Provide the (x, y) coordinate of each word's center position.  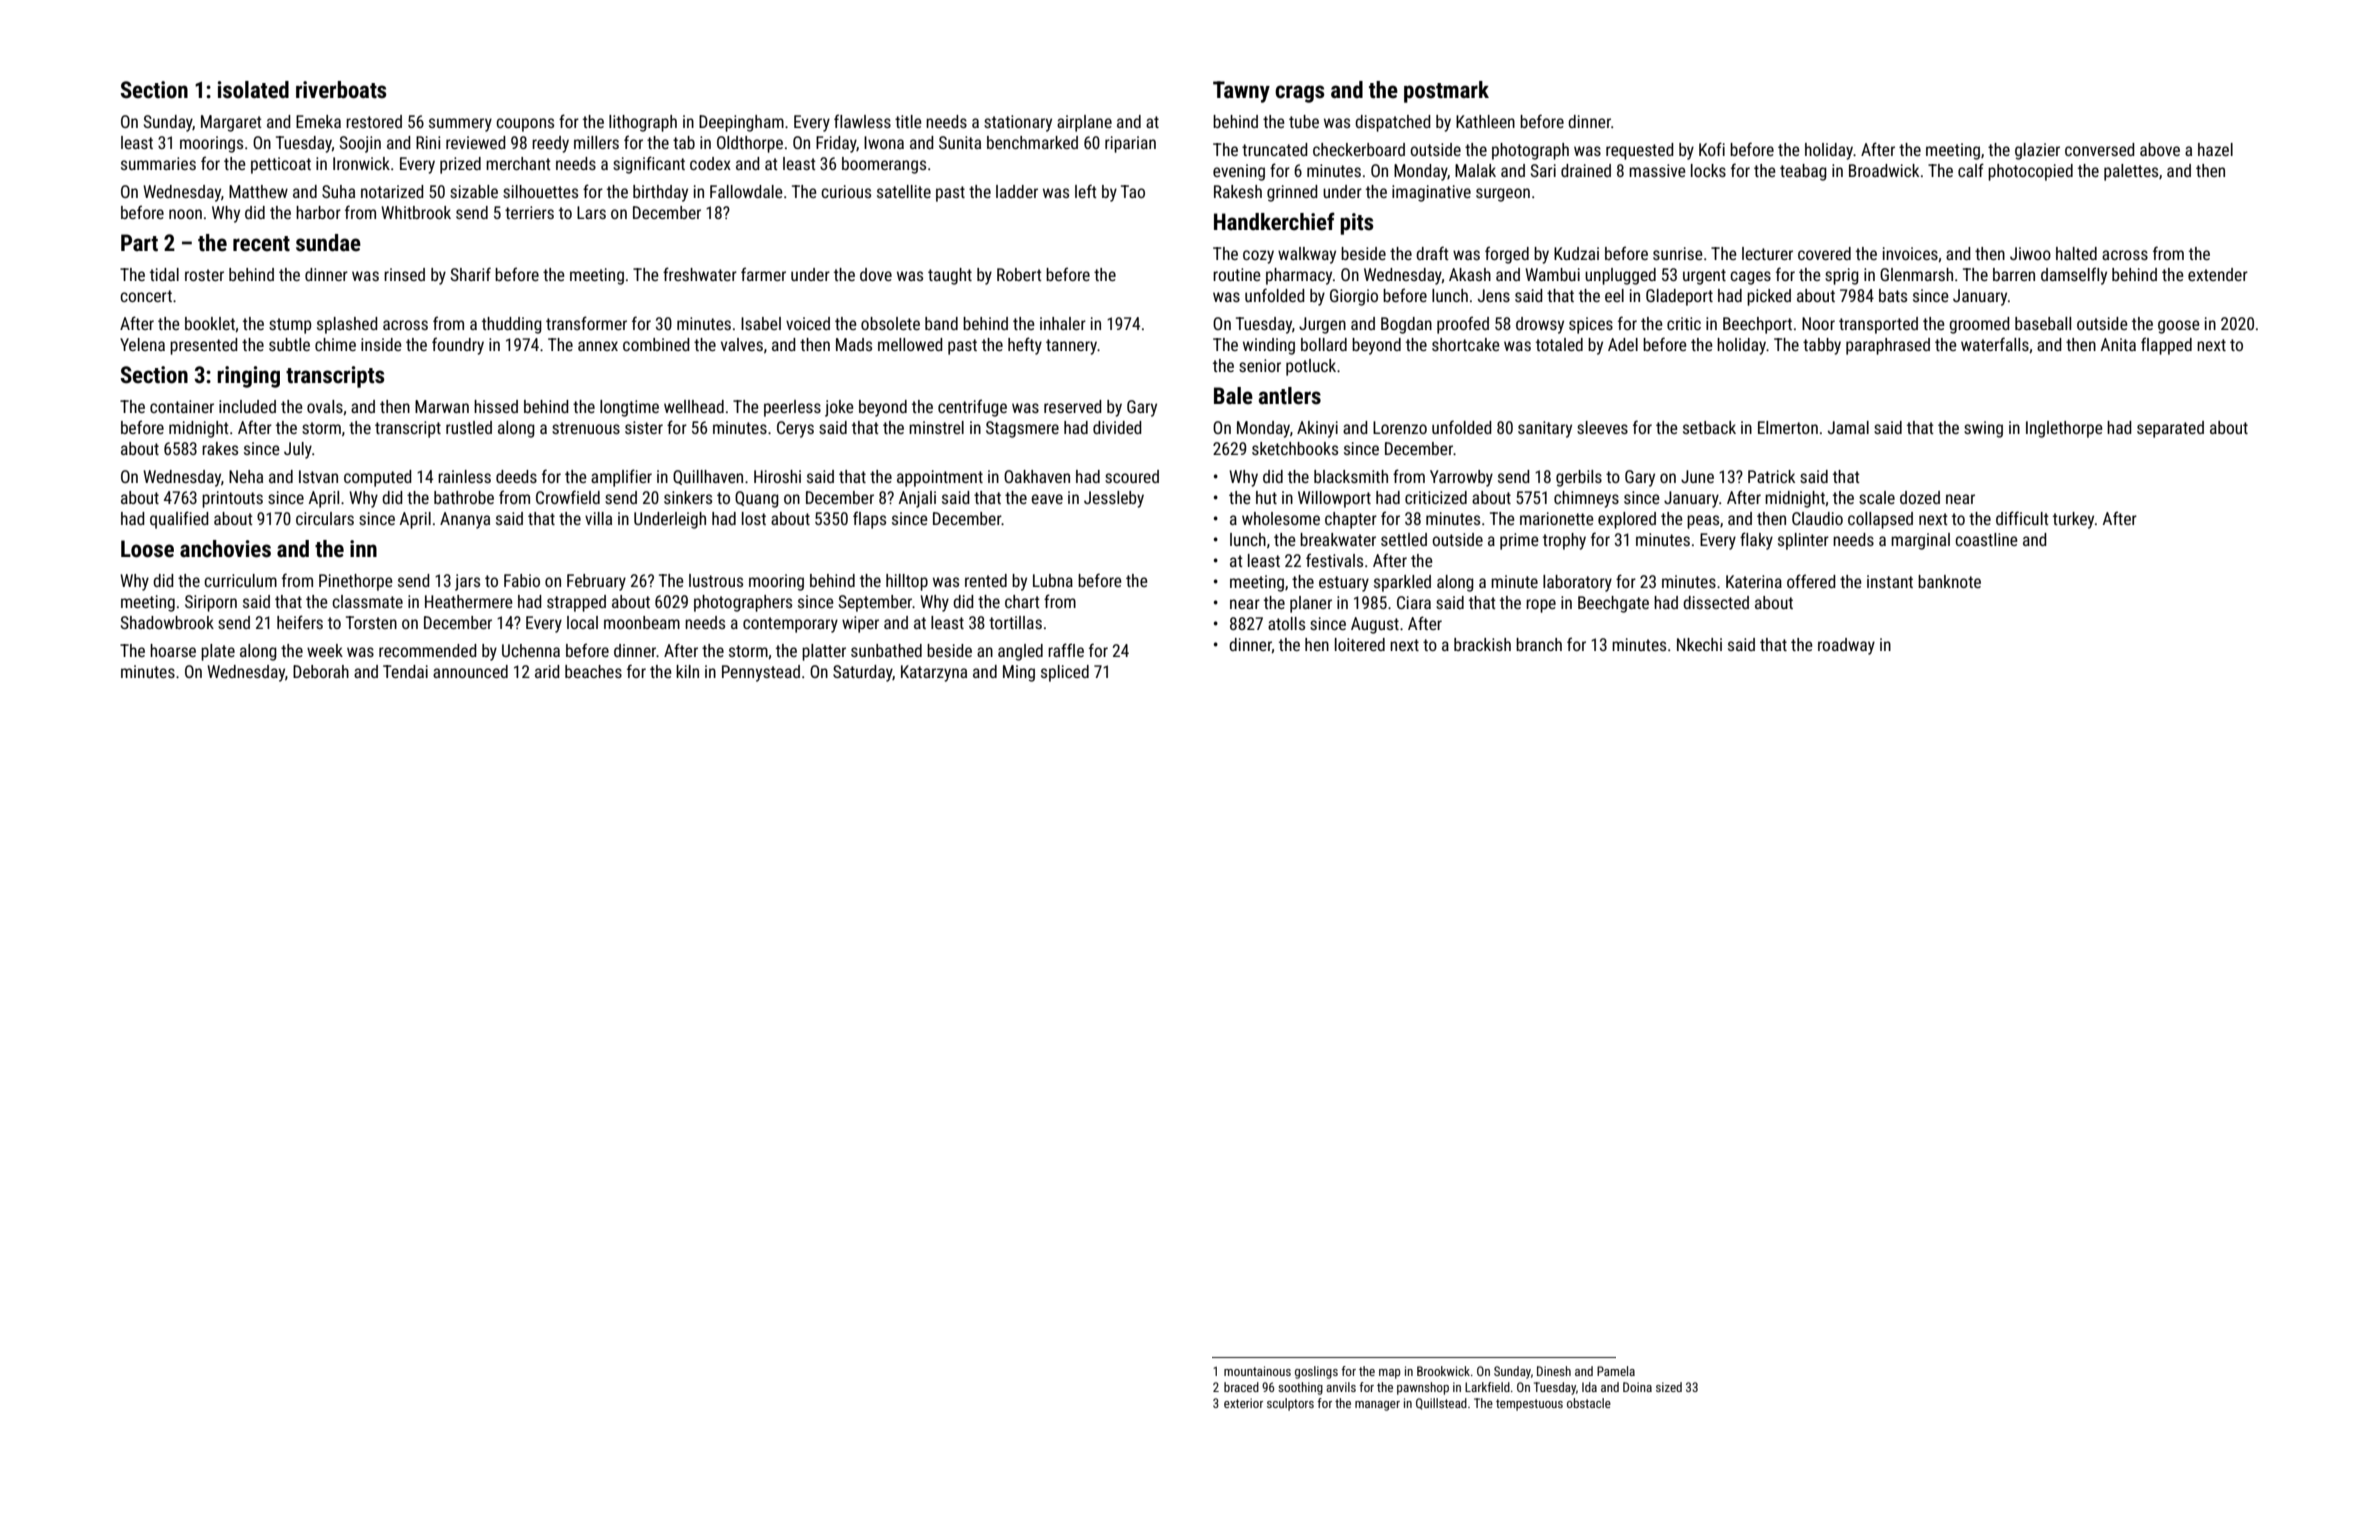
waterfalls (1995, 344)
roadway (1846, 646)
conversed (2100, 149)
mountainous (1257, 1371)
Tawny (1241, 92)
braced (1241, 1387)
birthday (660, 193)
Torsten (371, 622)
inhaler (1063, 323)
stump (290, 326)
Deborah (321, 671)
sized (1669, 1387)
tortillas (1015, 622)
